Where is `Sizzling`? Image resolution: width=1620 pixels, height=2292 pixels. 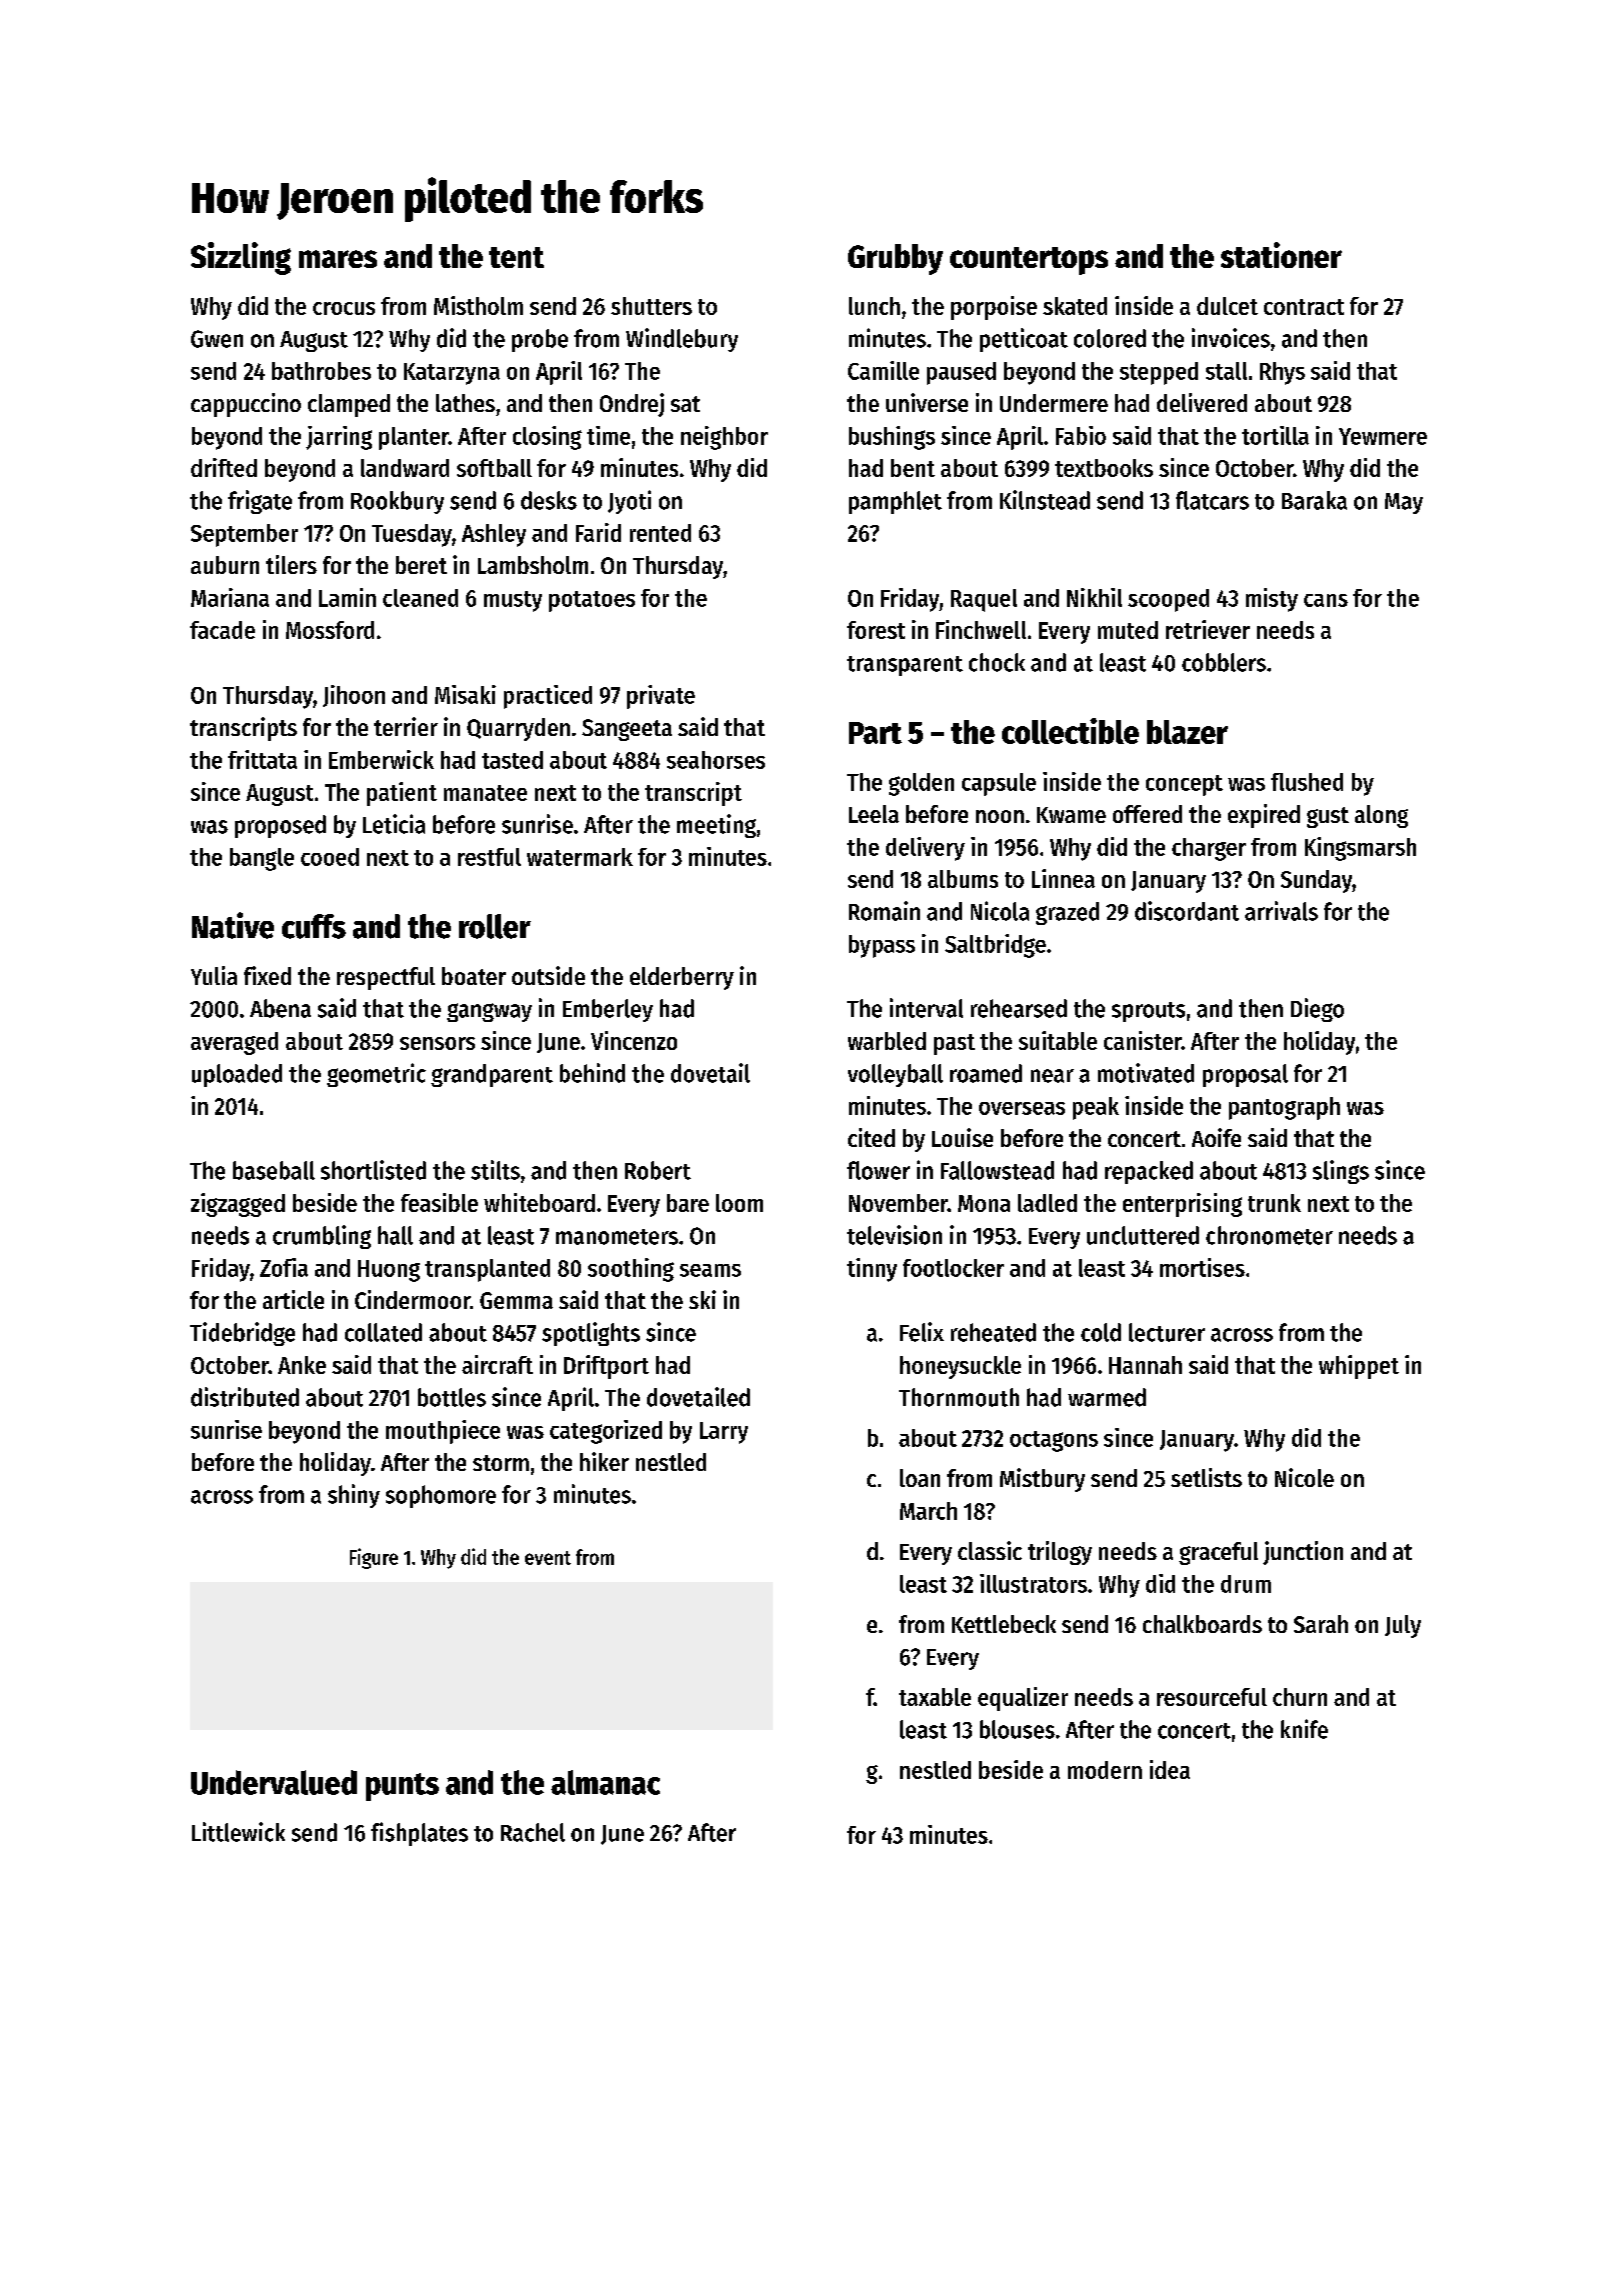
Sizzling is located at coordinates (241, 258).
